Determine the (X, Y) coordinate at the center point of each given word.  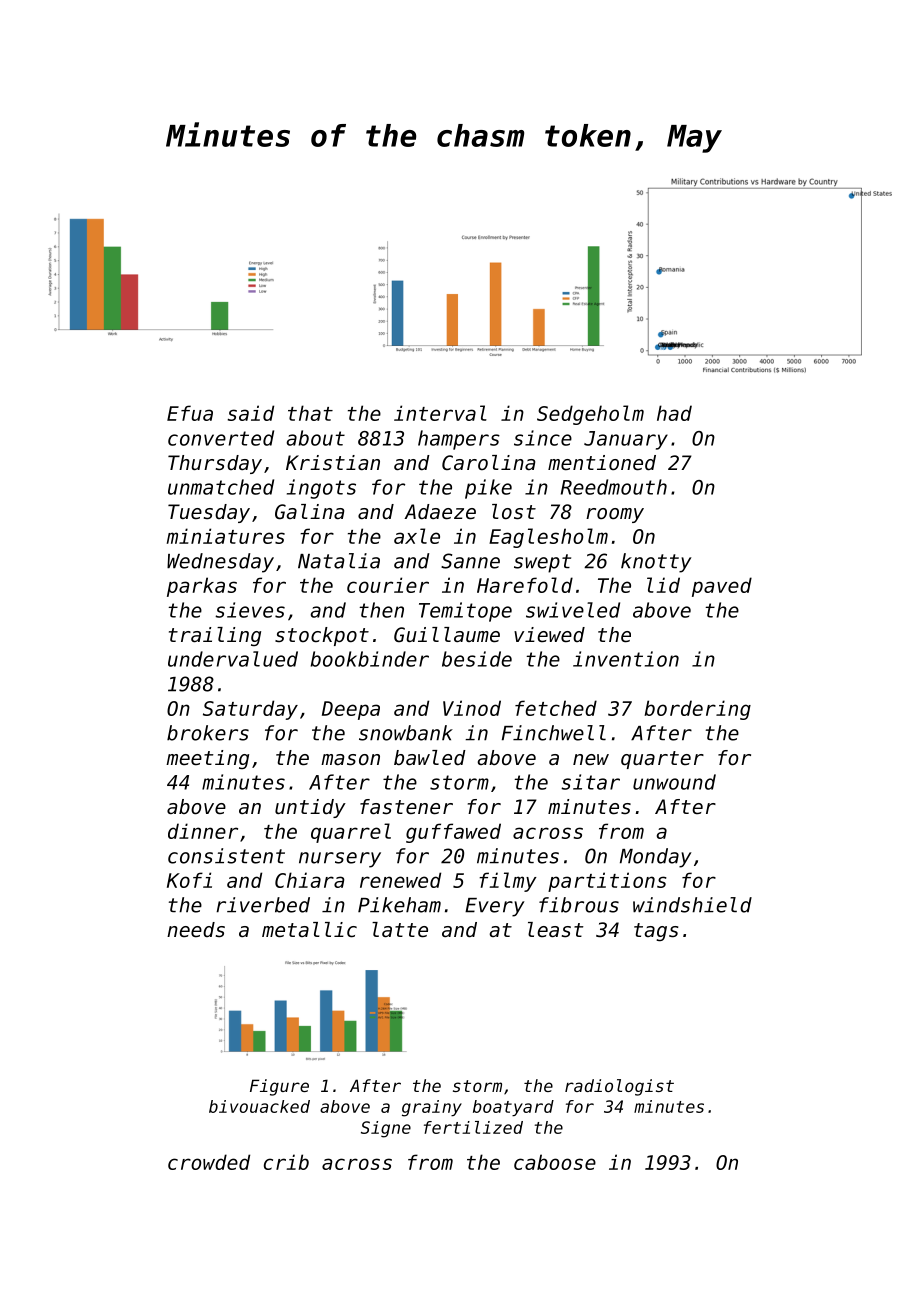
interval (440, 413)
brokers (208, 733)
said (251, 413)
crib (286, 1162)
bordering (697, 710)
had (674, 413)
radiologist (619, 1087)
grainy (432, 1108)
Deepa (351, 710)
